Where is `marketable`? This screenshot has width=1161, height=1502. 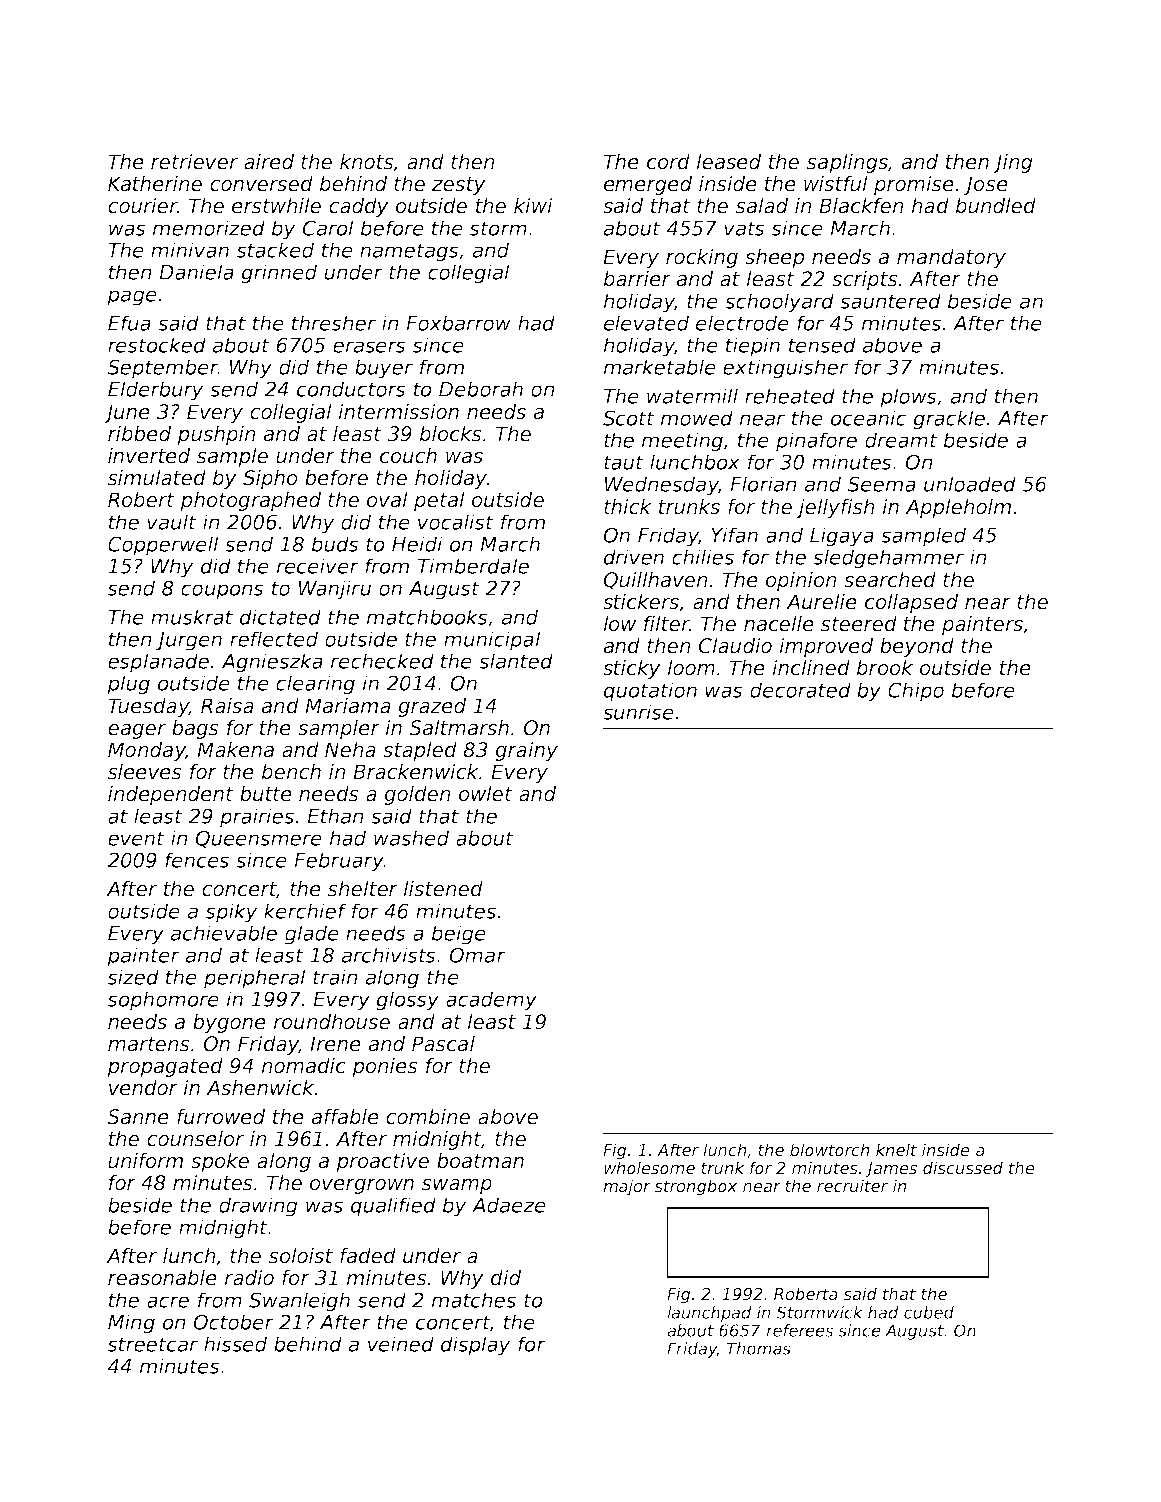 marketable is located at coordinates (659, 367).
